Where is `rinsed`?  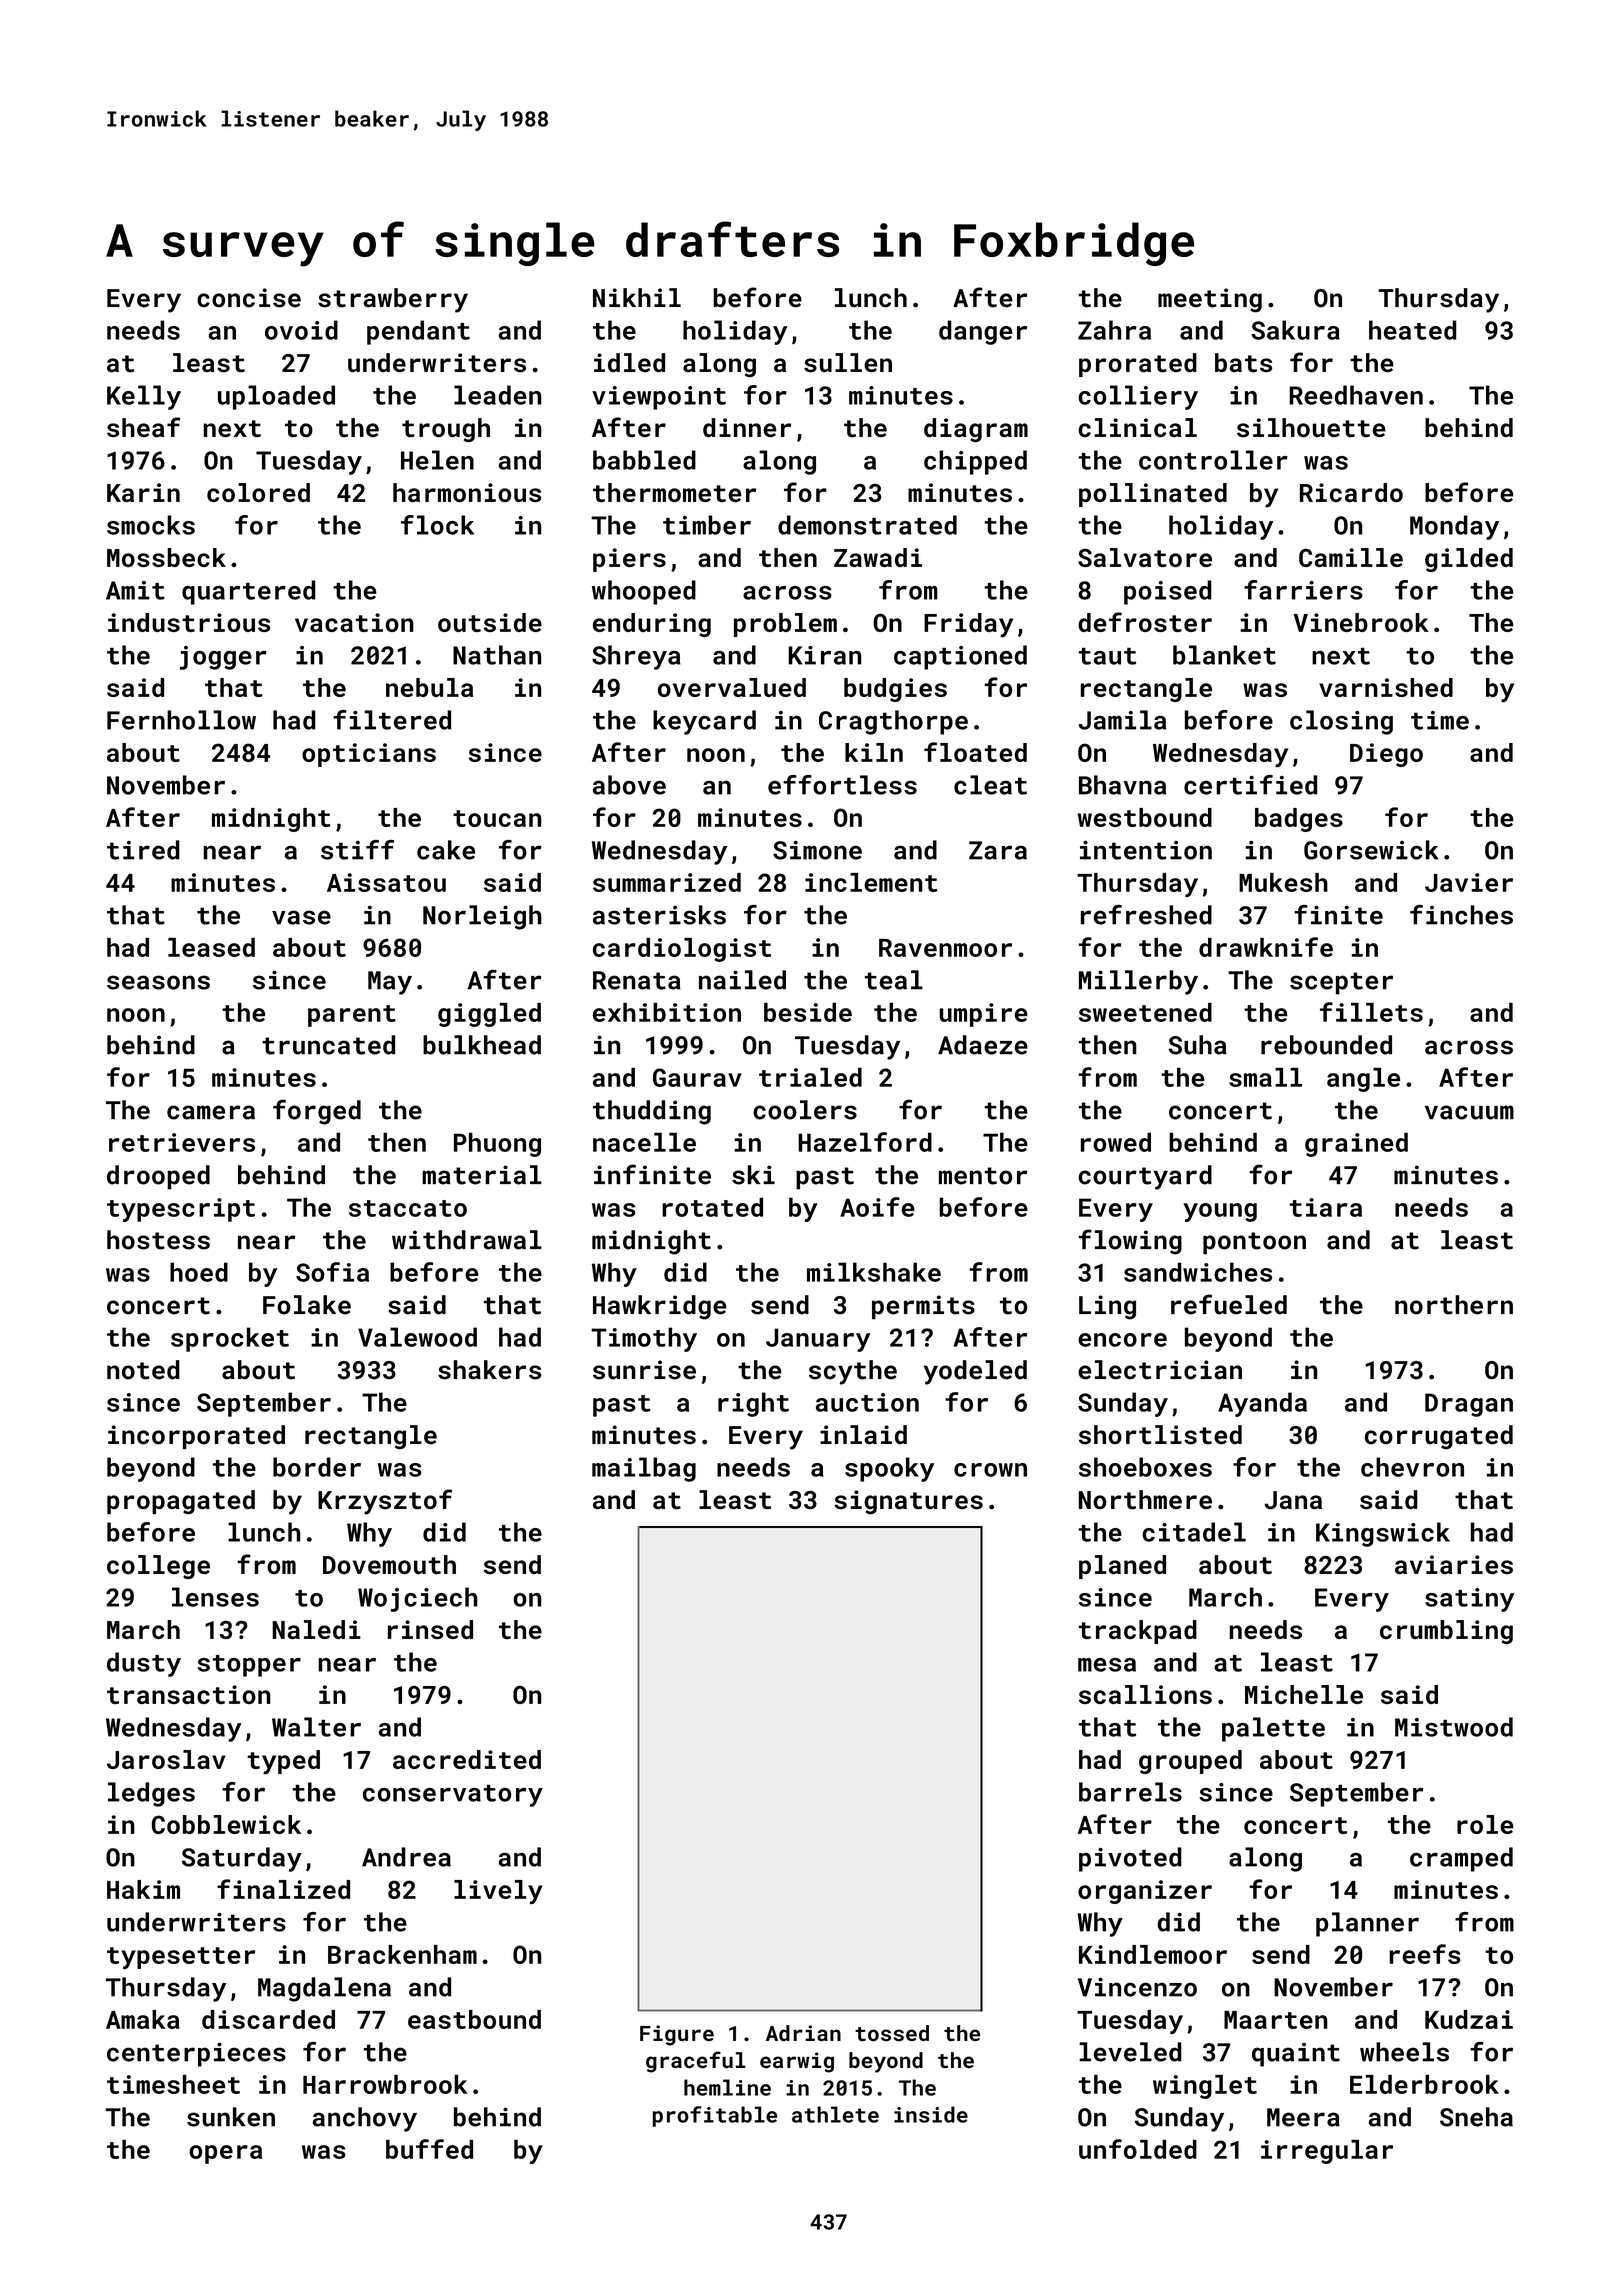
rinsed is located at coordinates (430, 1629).
